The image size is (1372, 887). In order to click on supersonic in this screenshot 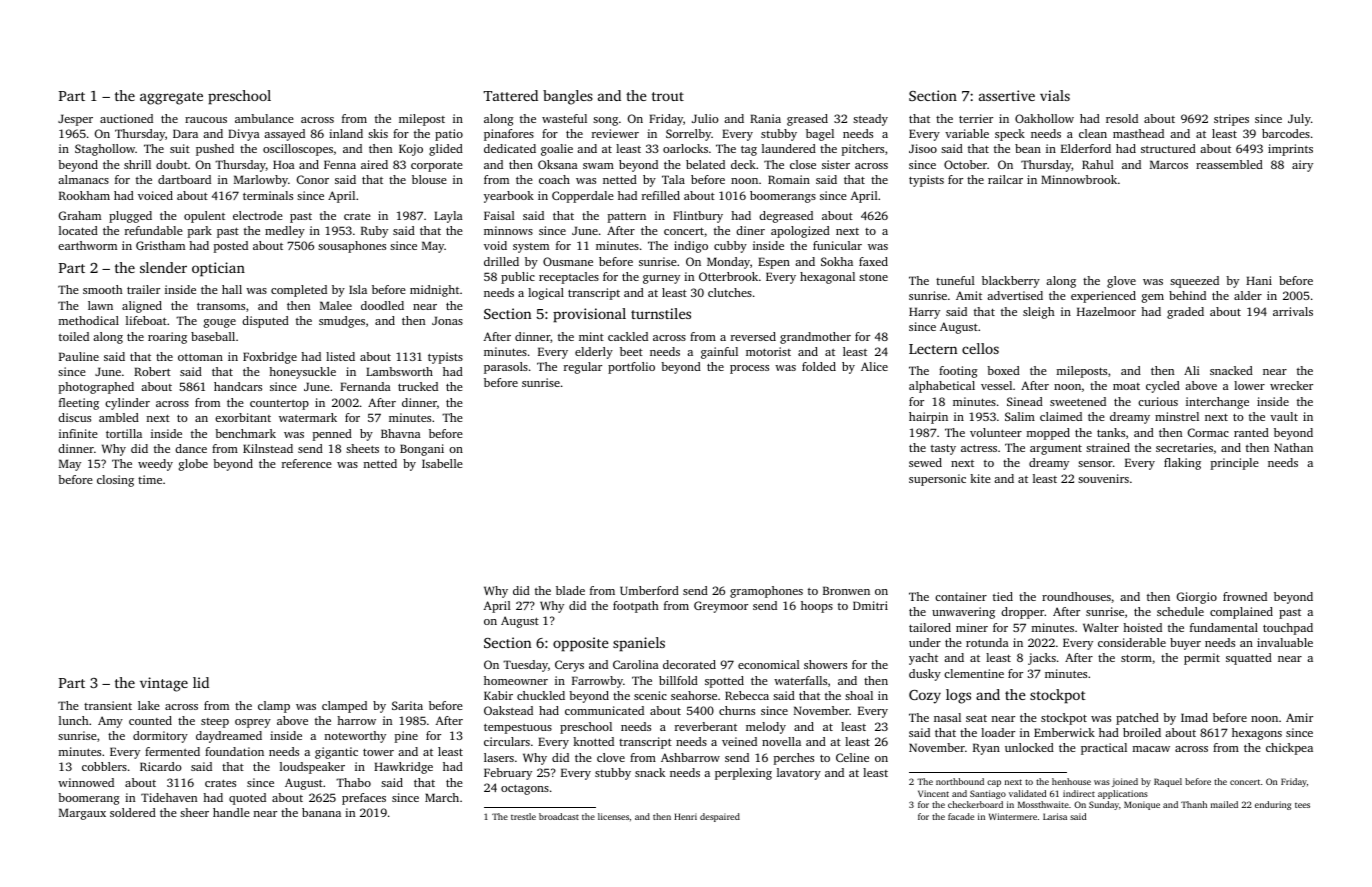, I will do `click(937, 480)`.
